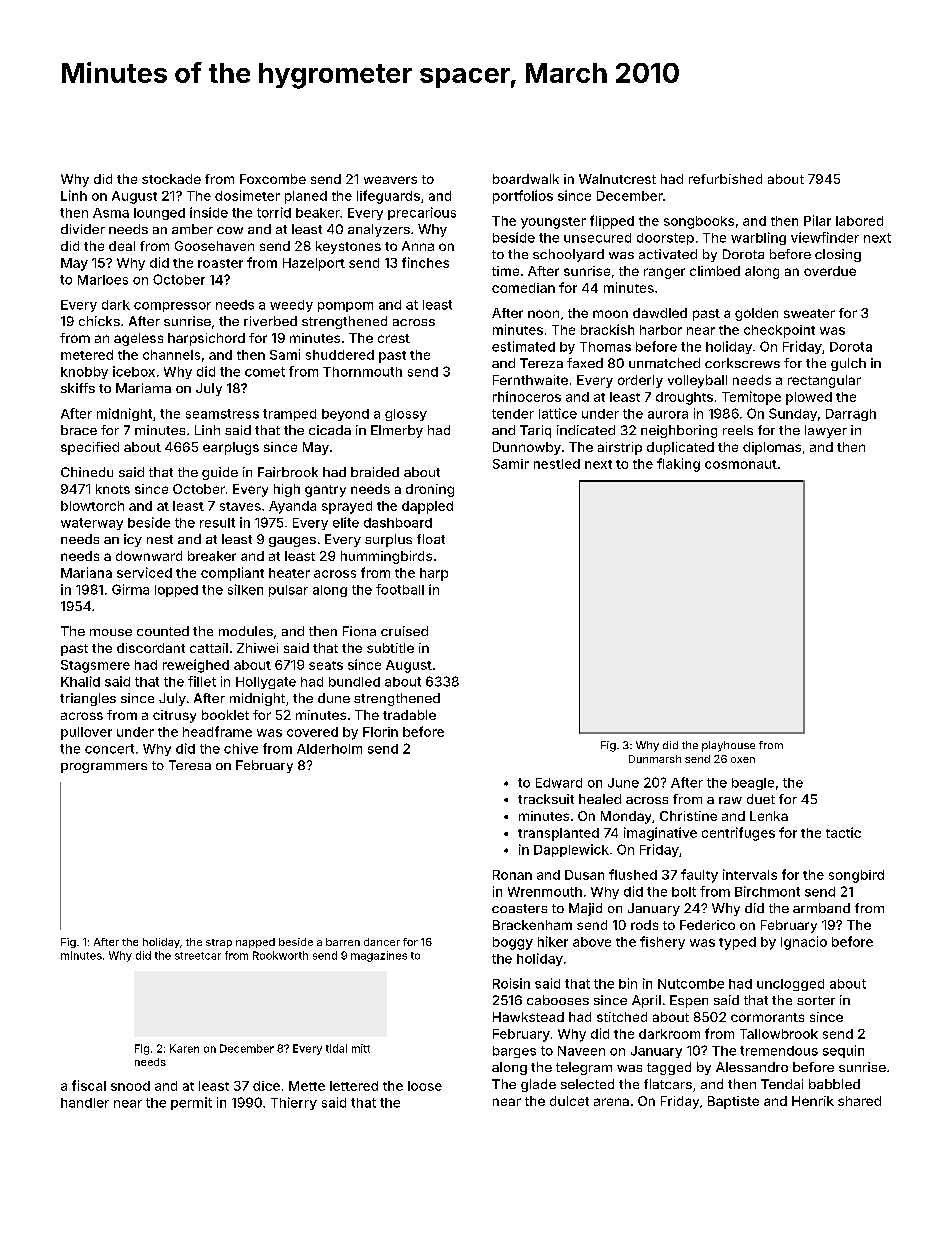 The height and width of the screenshot is (1233, 952). What do you see at coordinates (743, 760) in the screenshot?
I see `oxen` at bounding box center [743, 760].
